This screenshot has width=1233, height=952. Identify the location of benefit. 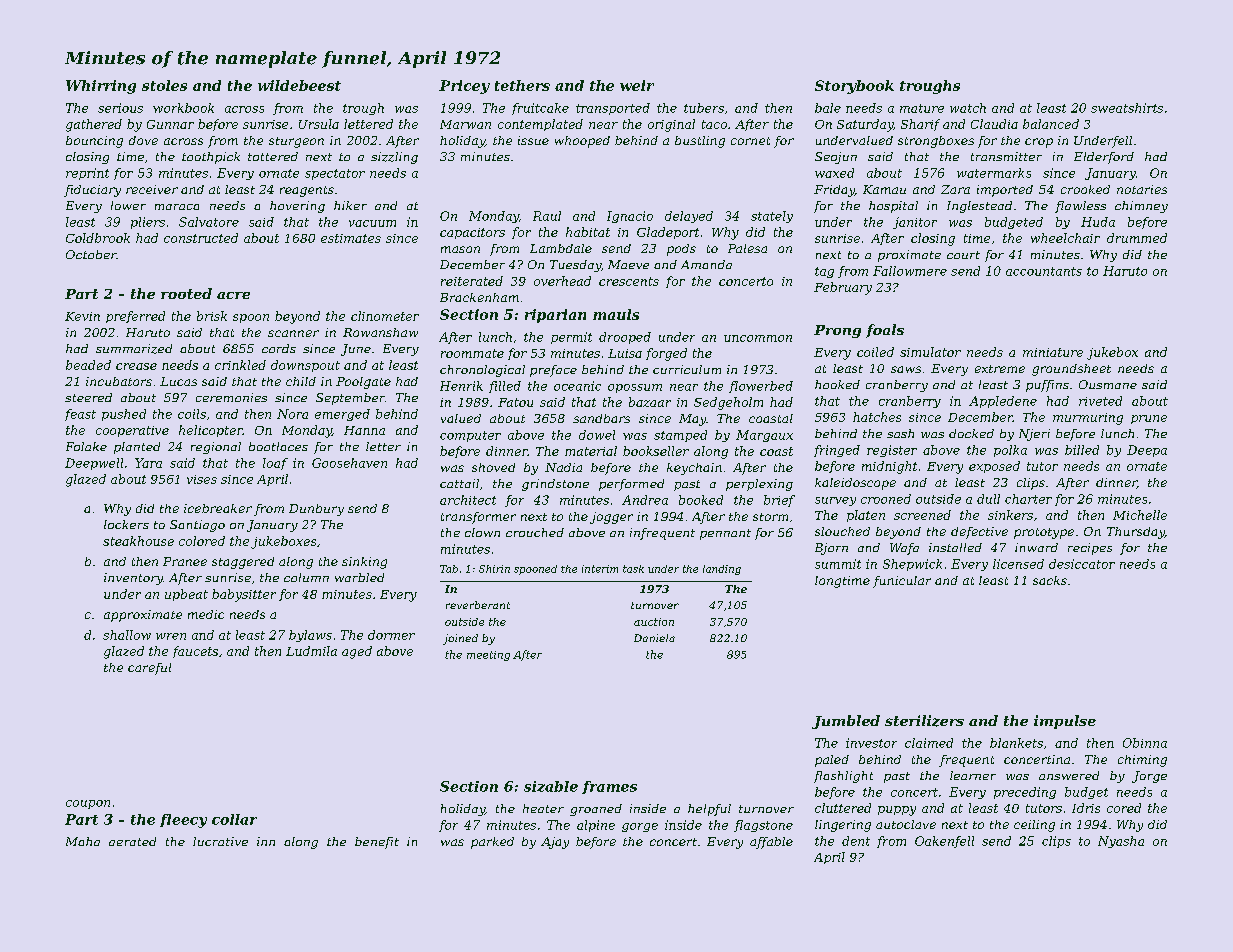
(377, 843).
